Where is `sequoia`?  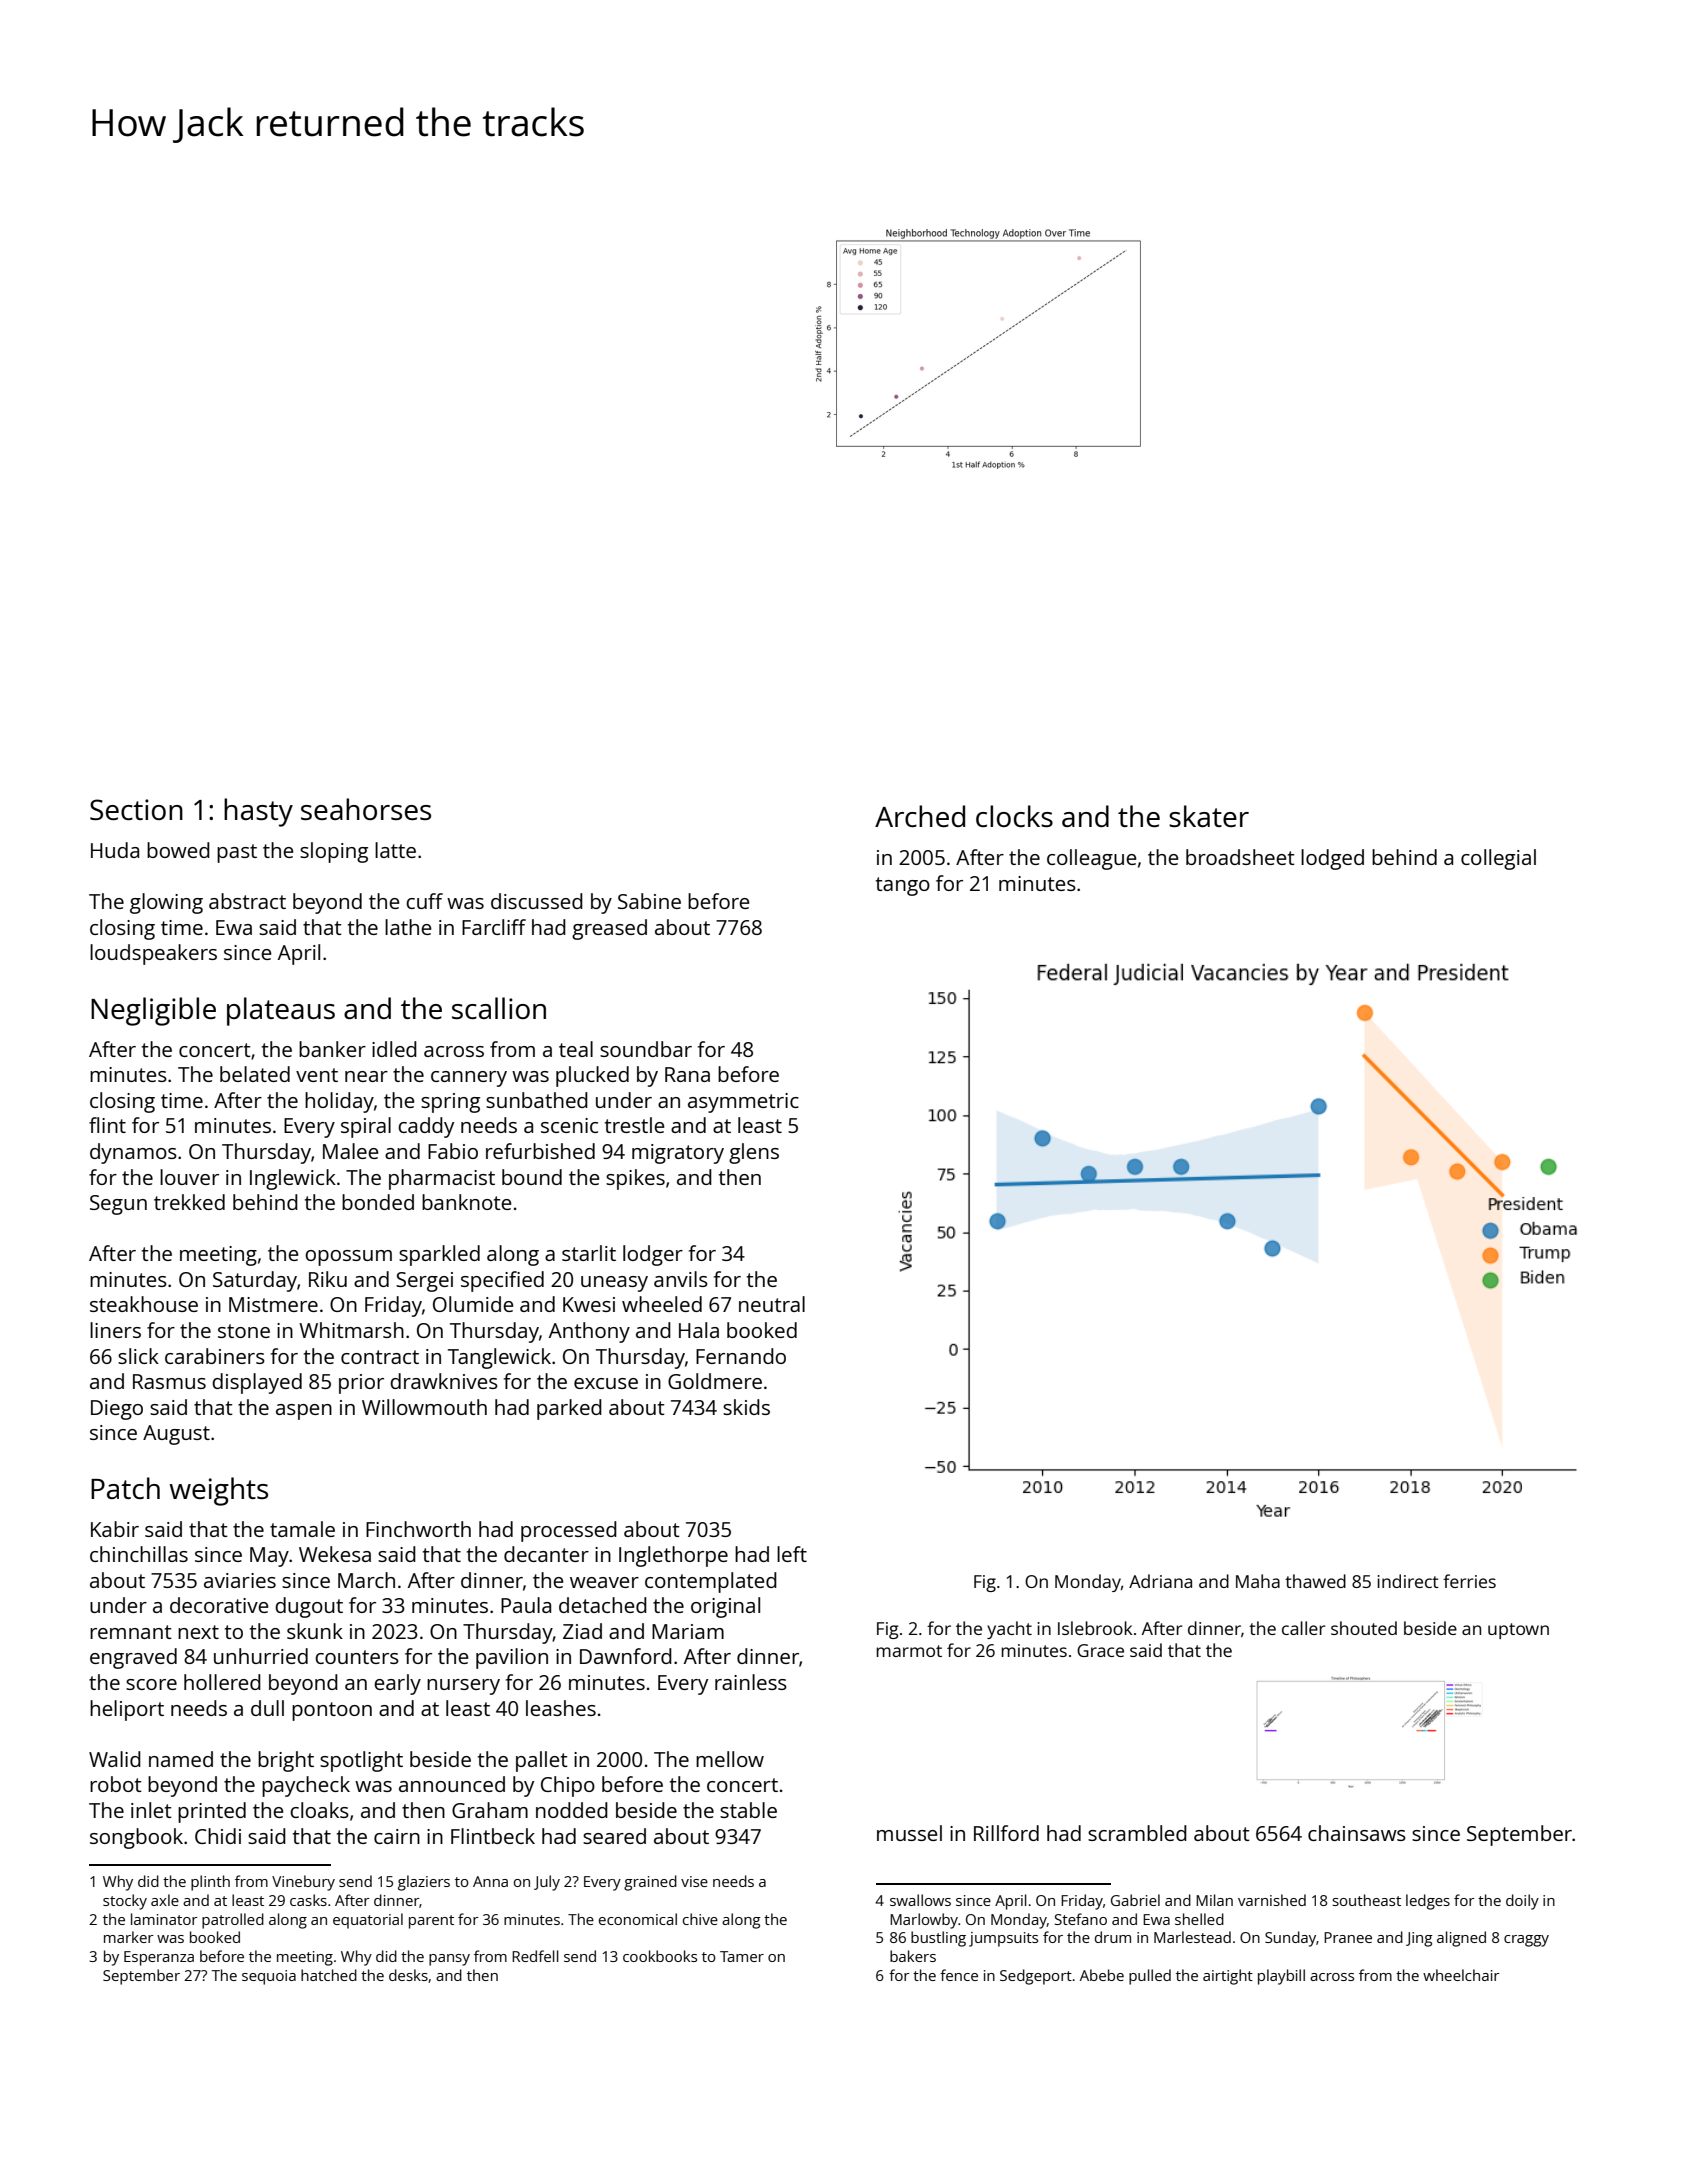
sequoia is located at coordinates (269, 1977).
